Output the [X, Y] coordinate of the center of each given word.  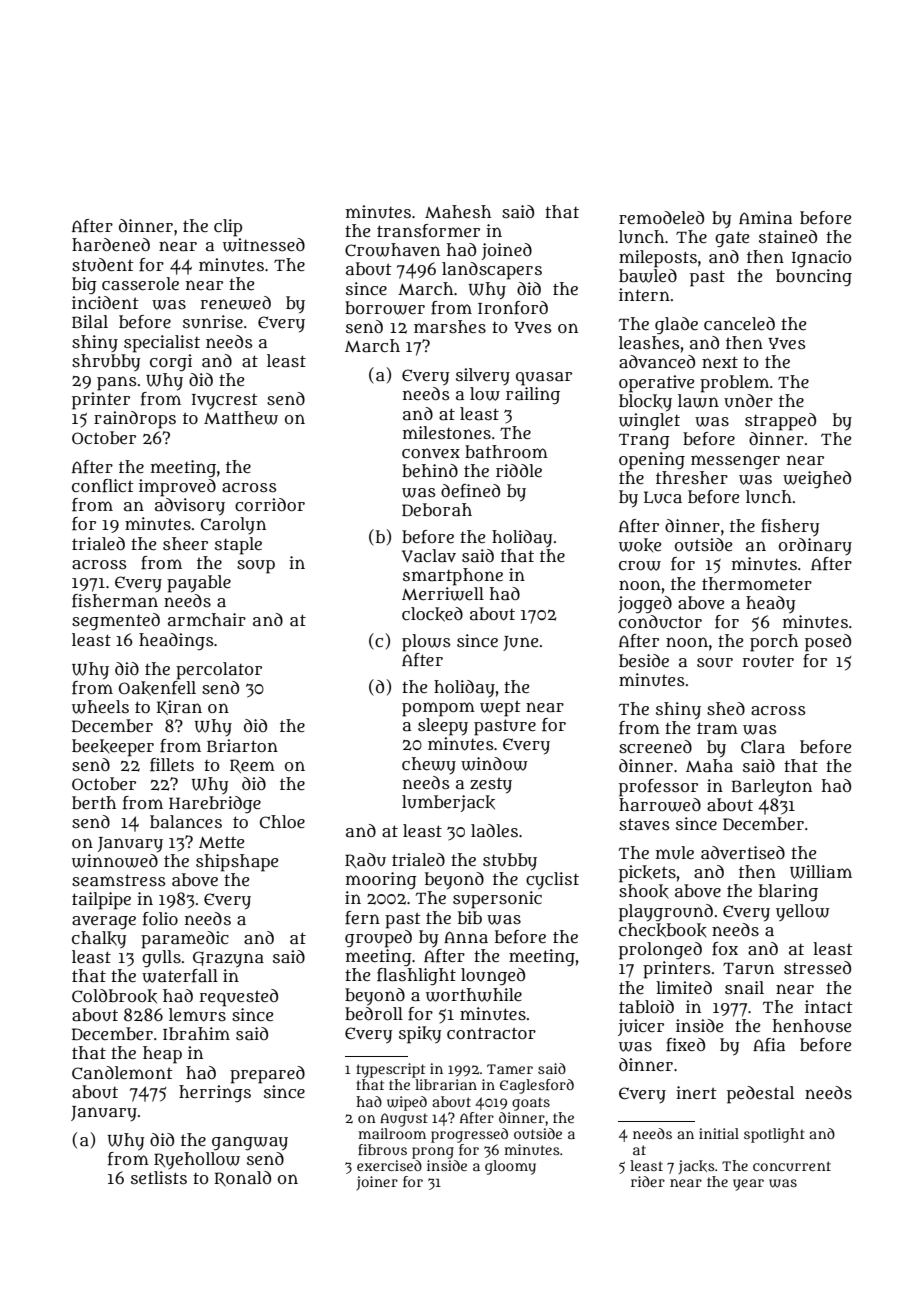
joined [507, 251]
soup [256, 567]
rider [648, 1181]
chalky [99, 940]
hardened [111, 244]
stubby [510, 862]
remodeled [661, 217]
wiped [407, 1103]
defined [470, 491]
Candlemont [122, 1072]
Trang [644, 441]
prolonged [660, 951]
